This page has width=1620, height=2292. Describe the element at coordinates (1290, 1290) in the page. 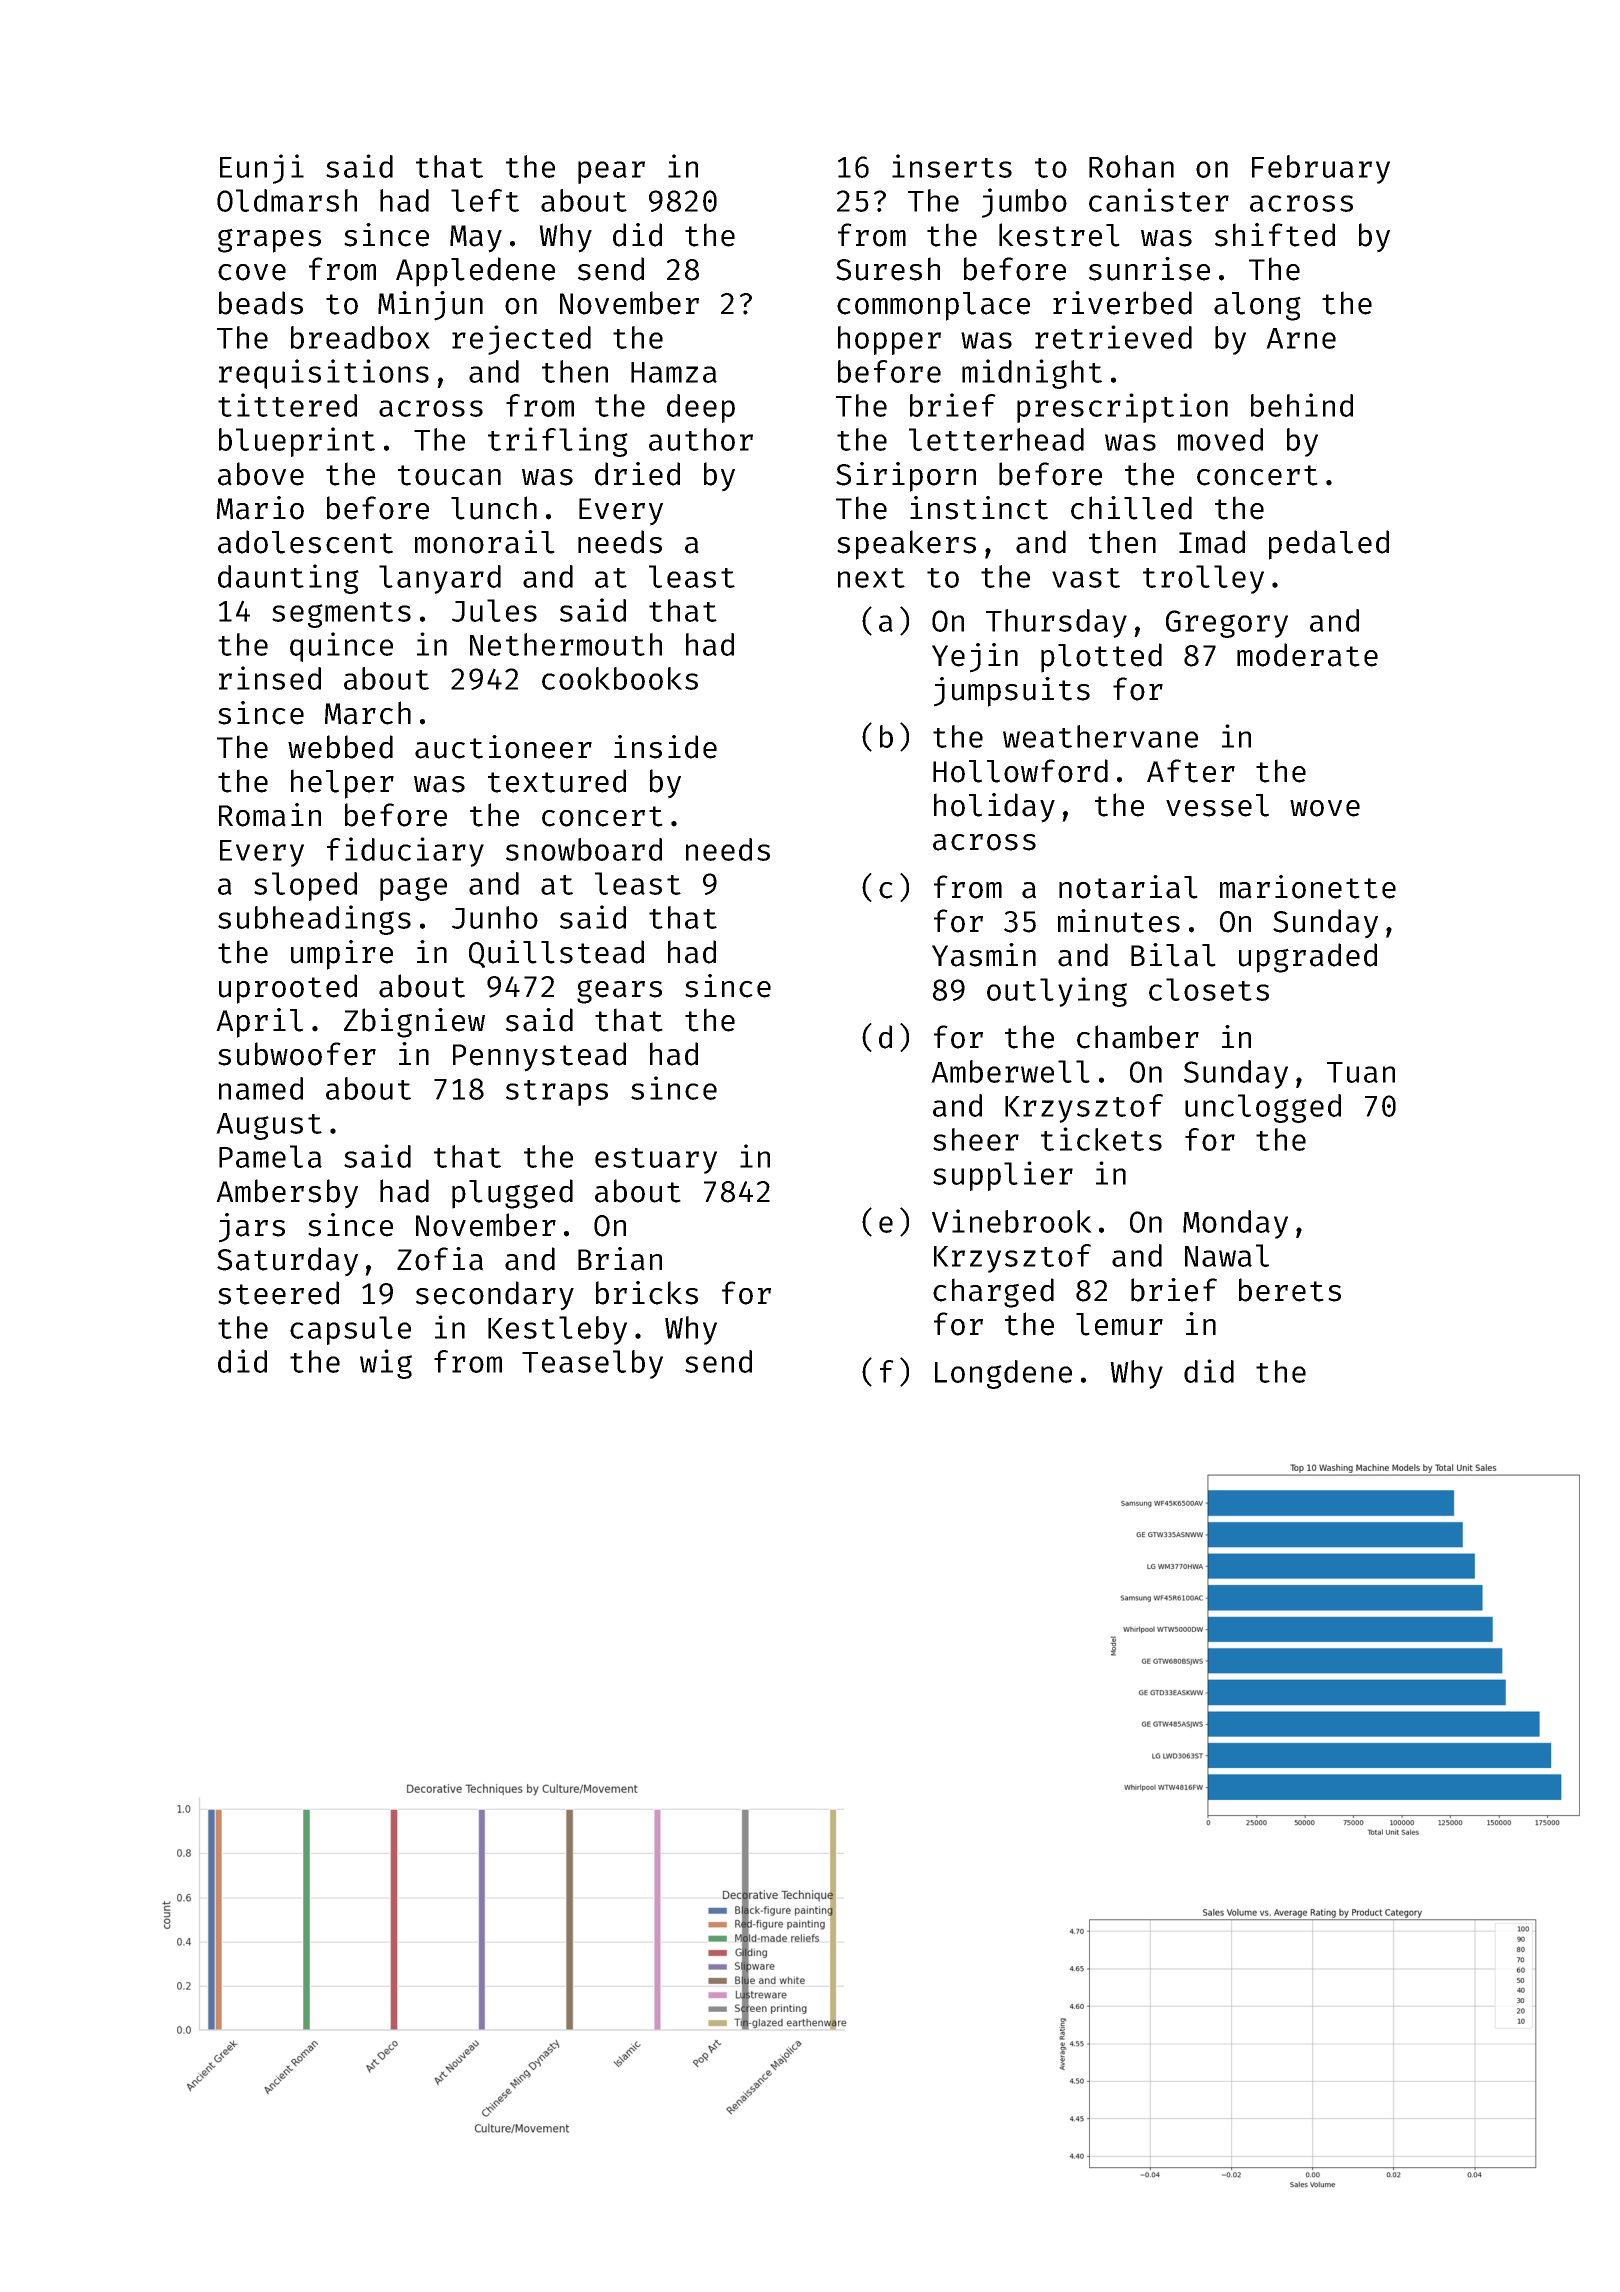

I see `berets` at that location.
